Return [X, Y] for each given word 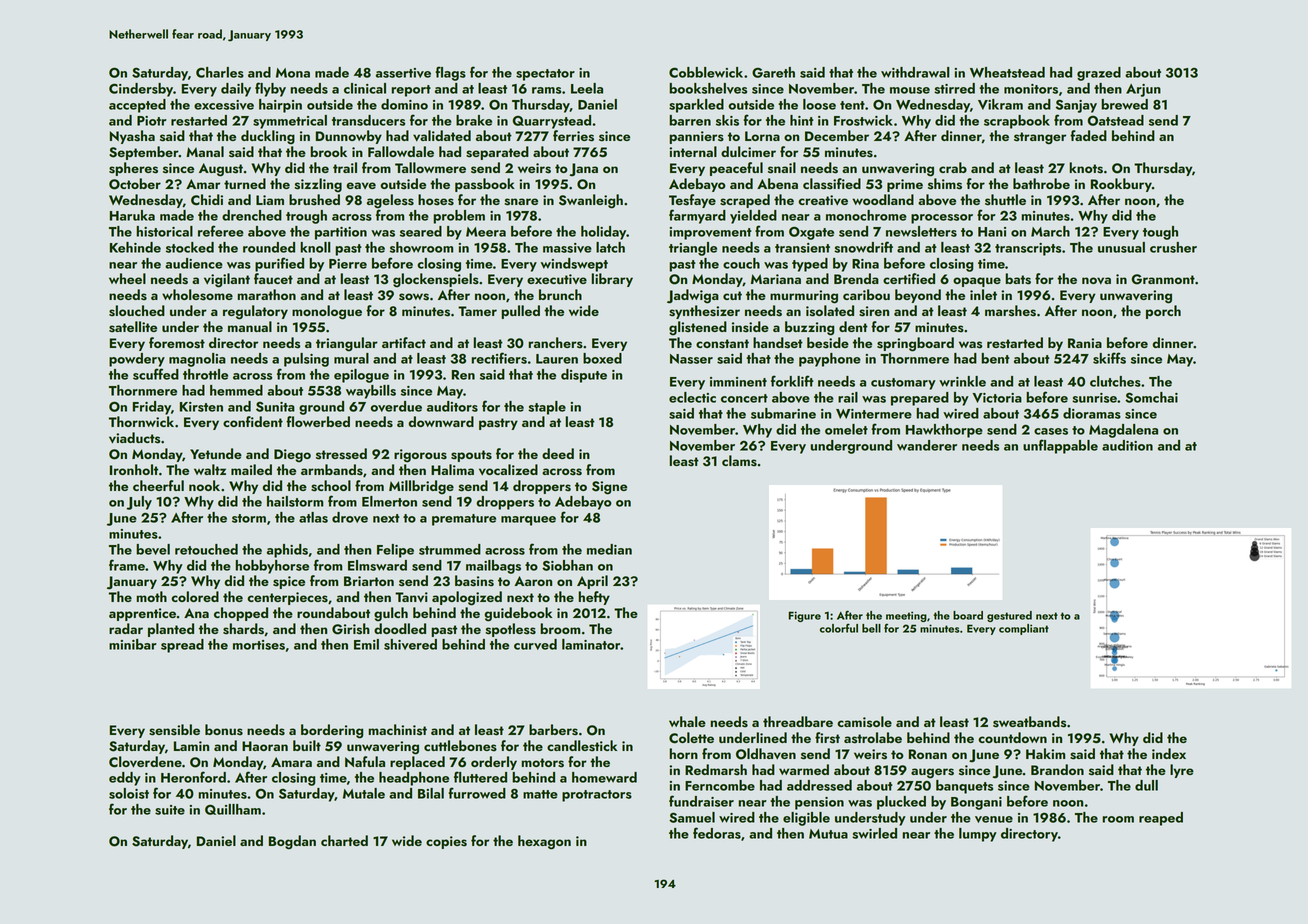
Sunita [275, 407]
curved [535, 644]
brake [474, 120]
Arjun [1143, 90]
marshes [1010, 311]
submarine [783, 413]
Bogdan [292, 842]
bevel [153, 549]
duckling [268, 137]
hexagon [544, 842]
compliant [1024, 629]
